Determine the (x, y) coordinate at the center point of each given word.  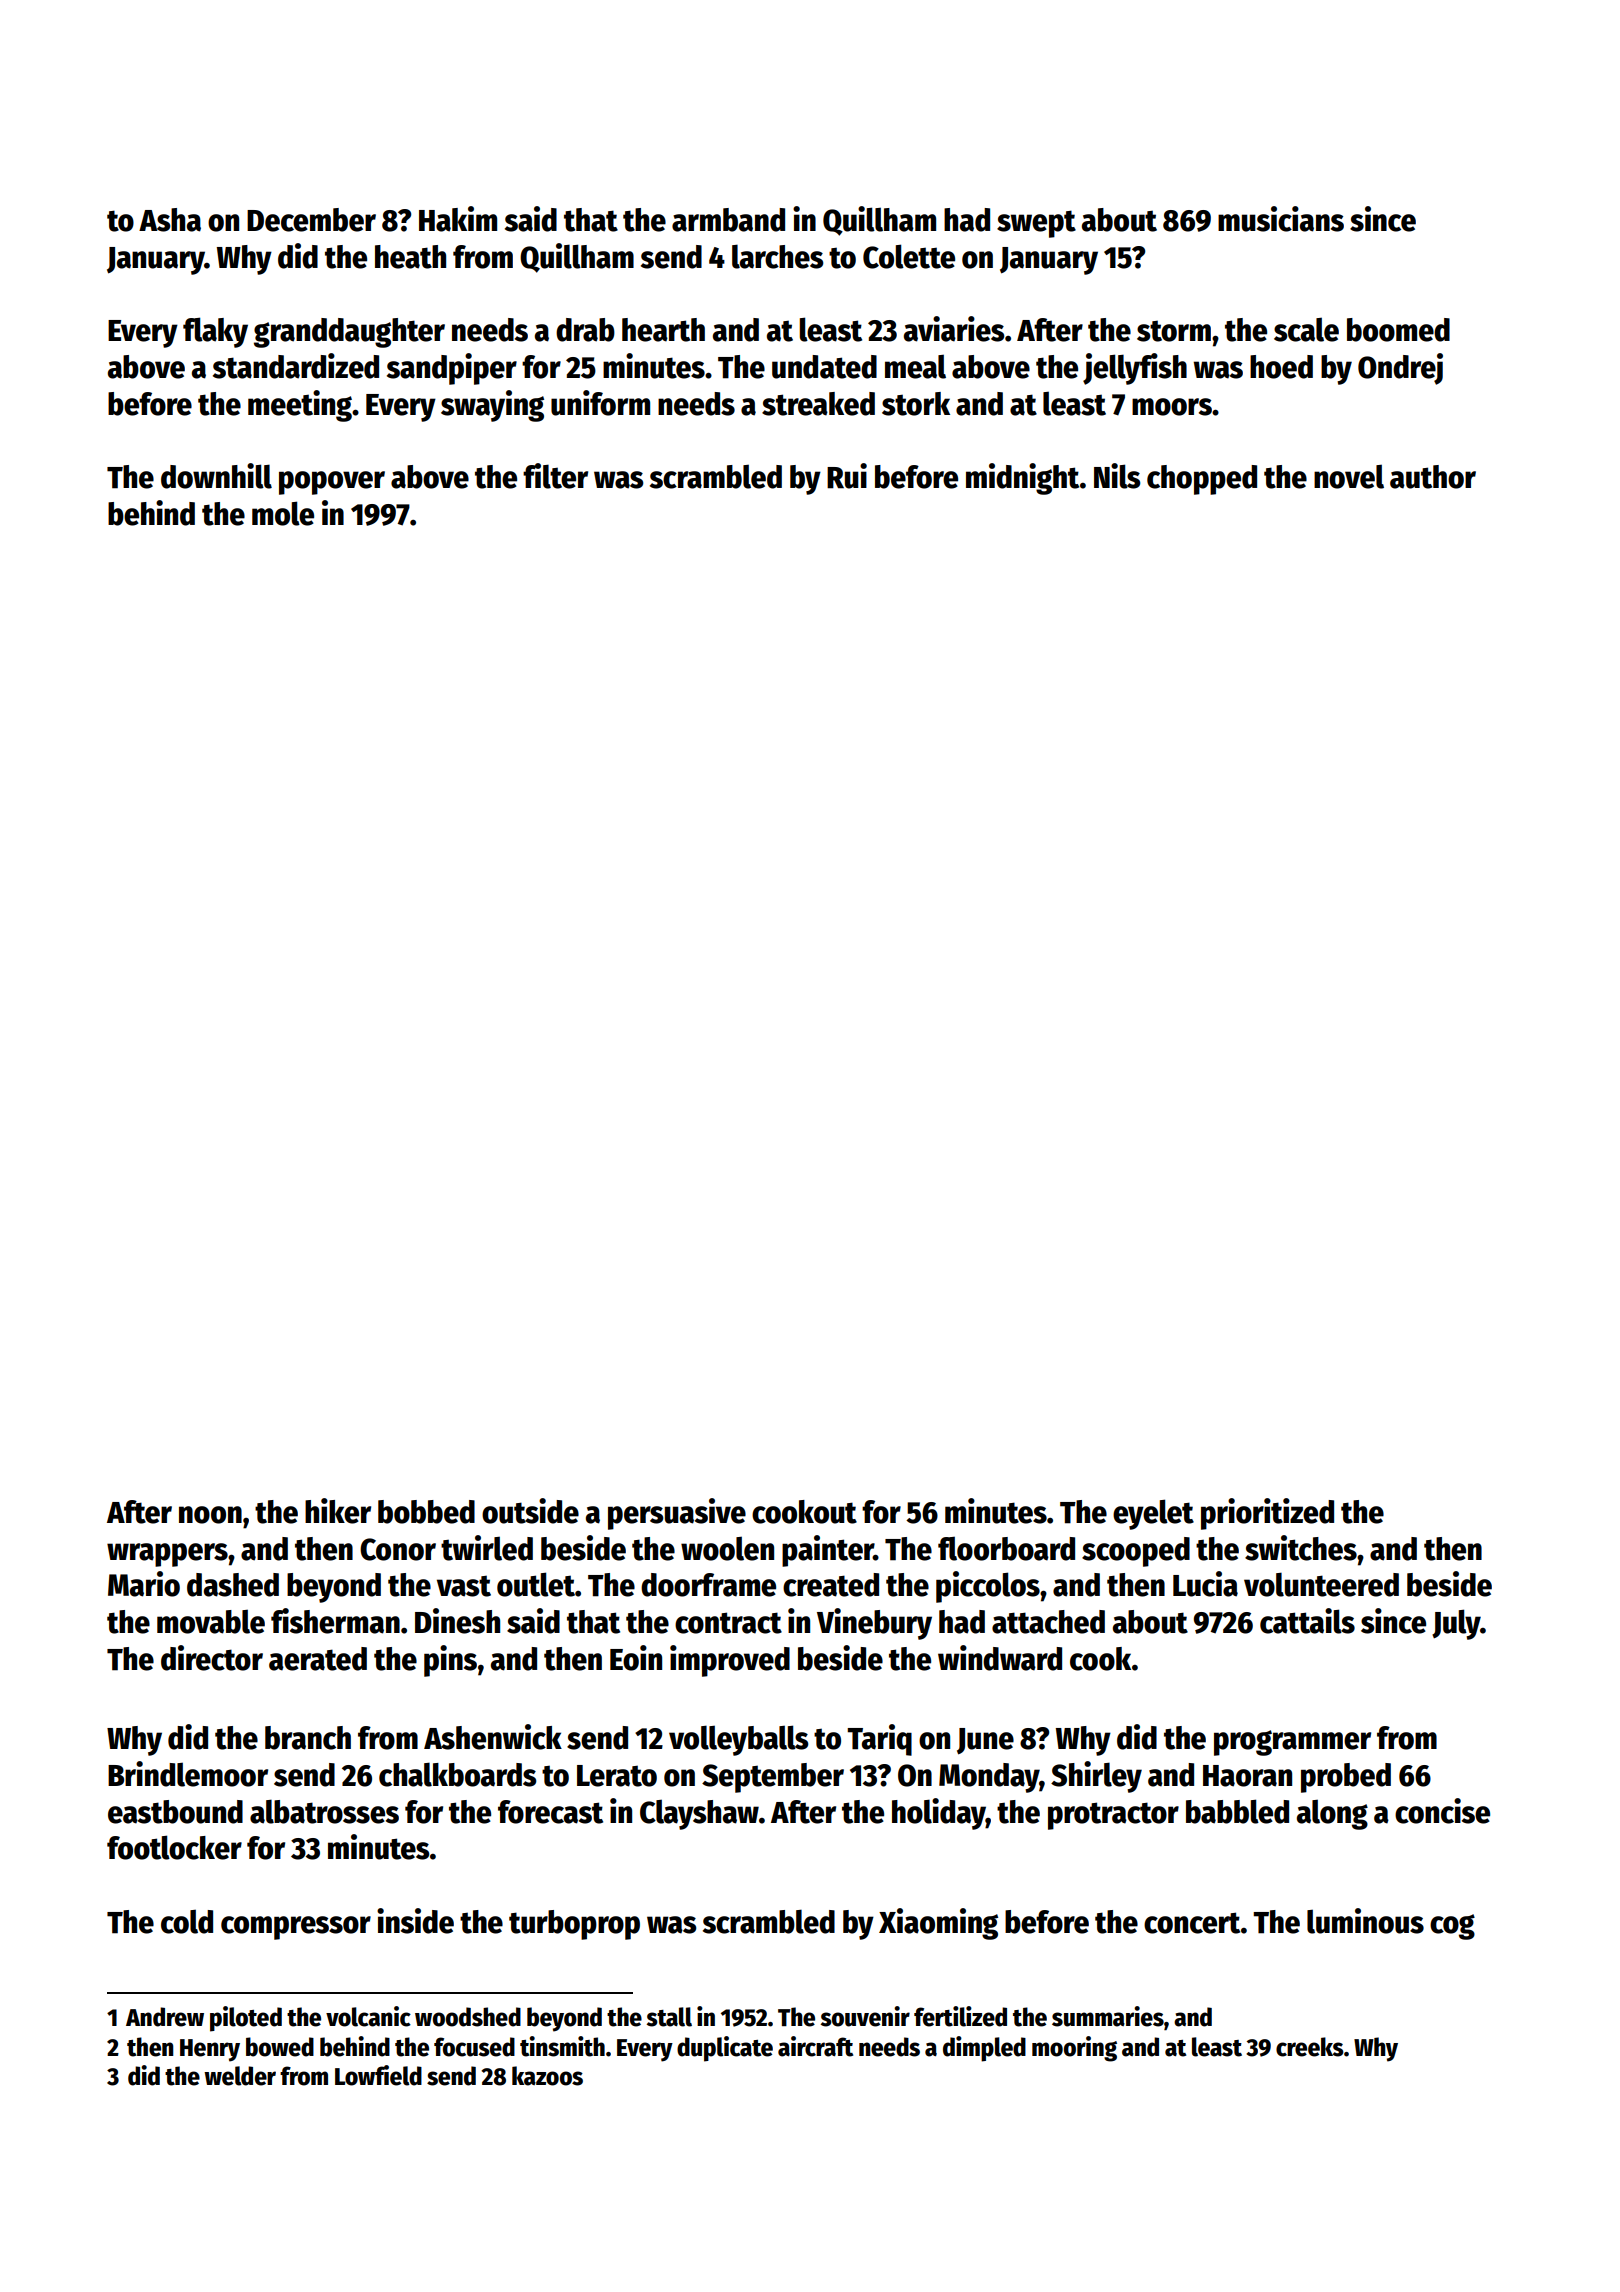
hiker (338, 1511)
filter (555, 476)
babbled (1237, 1811)
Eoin (636, 1658)
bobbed (426, 1512)
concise (1442, 1811)
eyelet (1153, 1514)
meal (915, 367)
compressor (296, 1928)
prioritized (1267, 1514)
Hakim (458, 219)
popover (332, 483)
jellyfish (1135, 369)
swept (1036, 224)
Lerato (617, 1776)
